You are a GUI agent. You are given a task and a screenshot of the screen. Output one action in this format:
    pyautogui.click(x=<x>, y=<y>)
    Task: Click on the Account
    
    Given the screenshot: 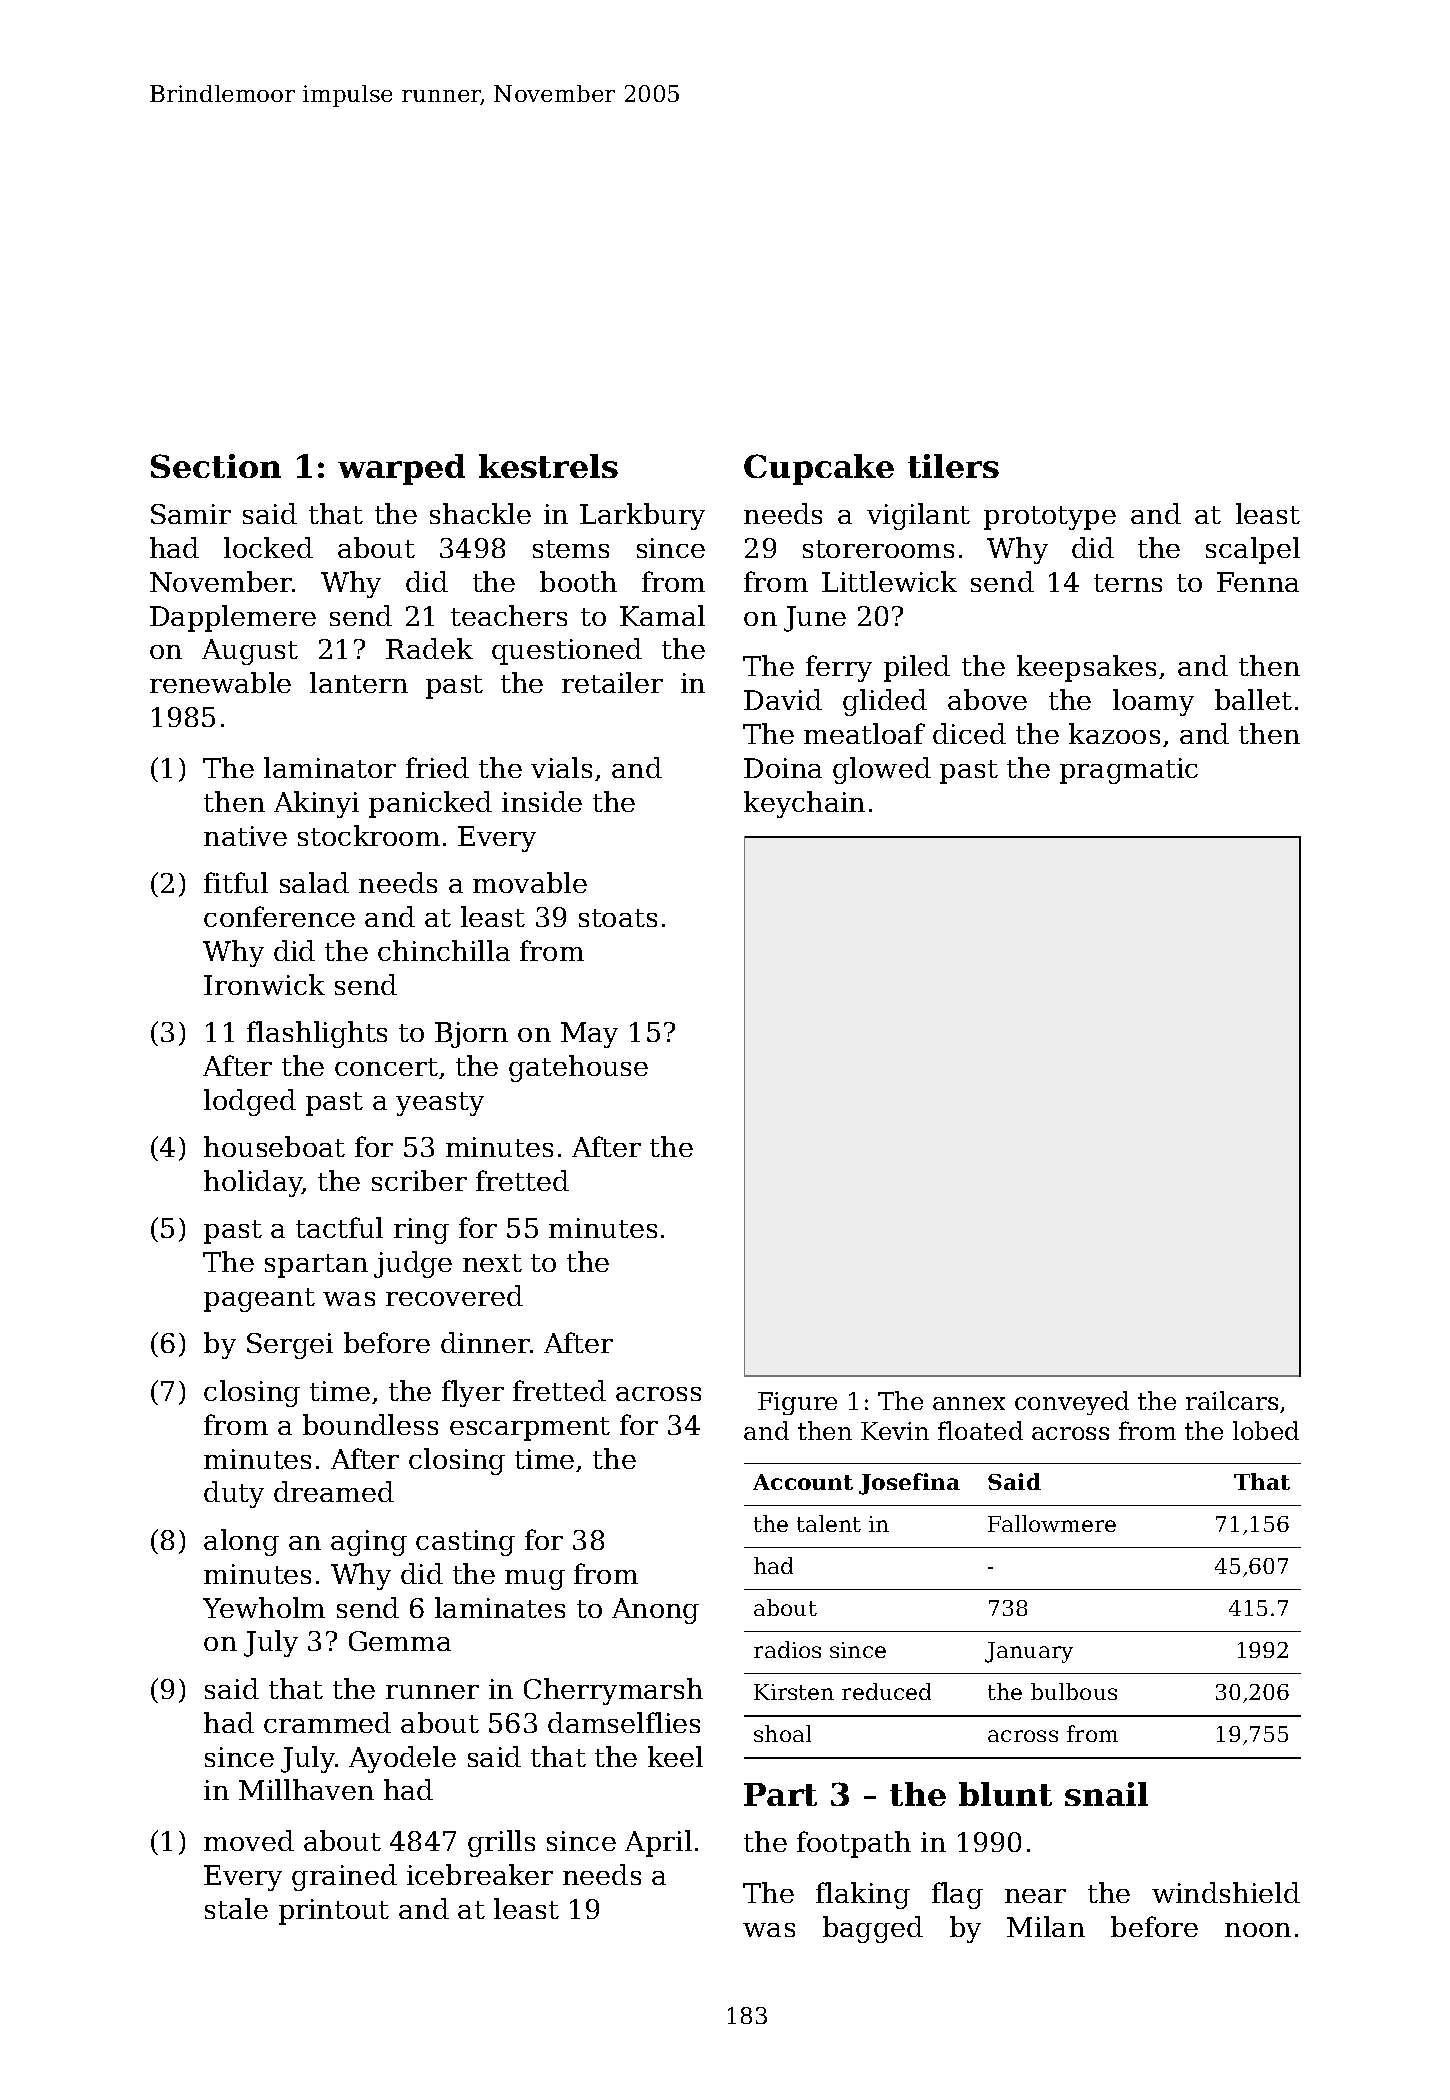 What is the action you would take?
    pyautogui.click(x=803, y=1482)
